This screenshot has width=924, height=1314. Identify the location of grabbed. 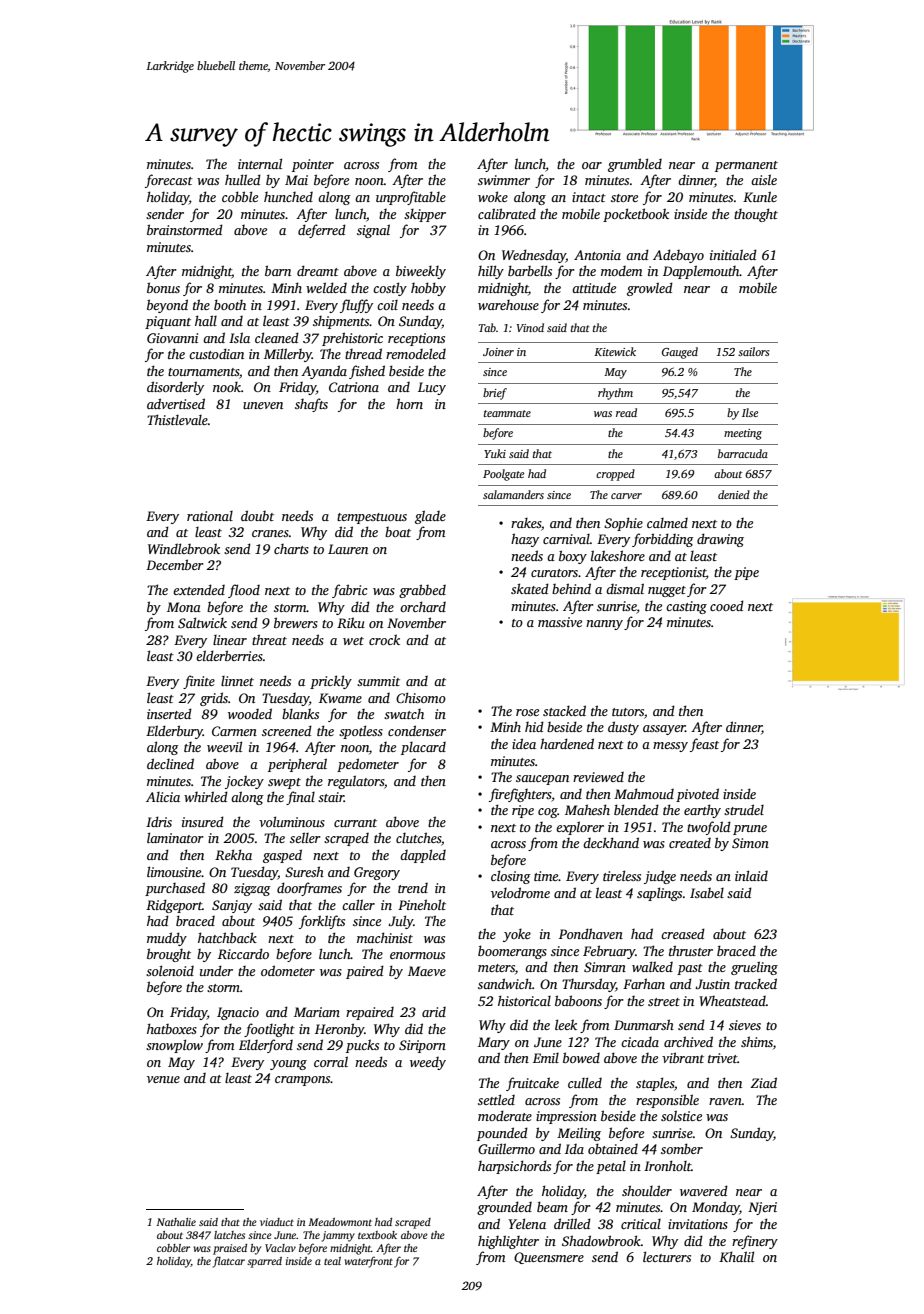
(422, 591).
